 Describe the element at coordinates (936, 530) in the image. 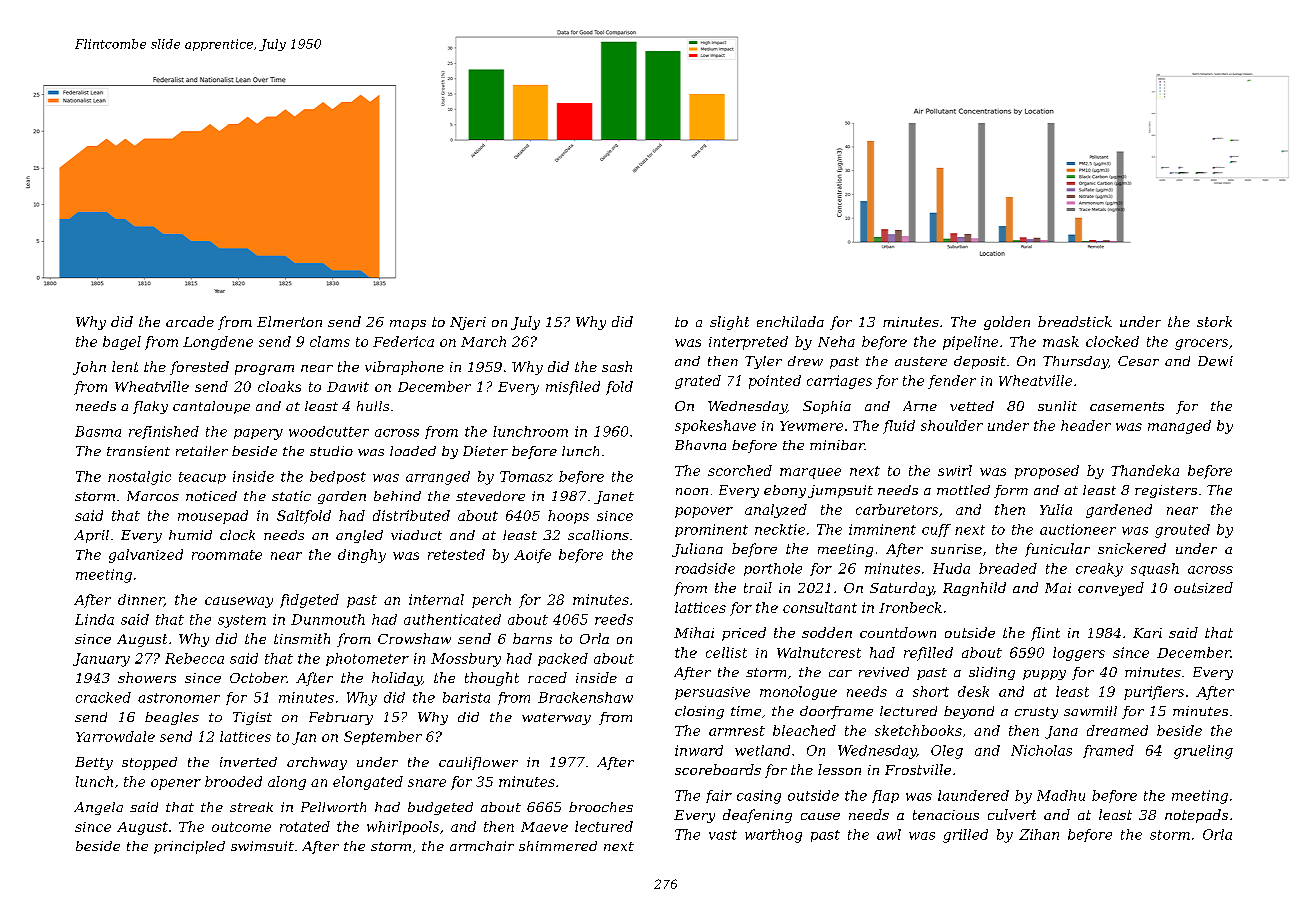

I see `cuff` at that location.
